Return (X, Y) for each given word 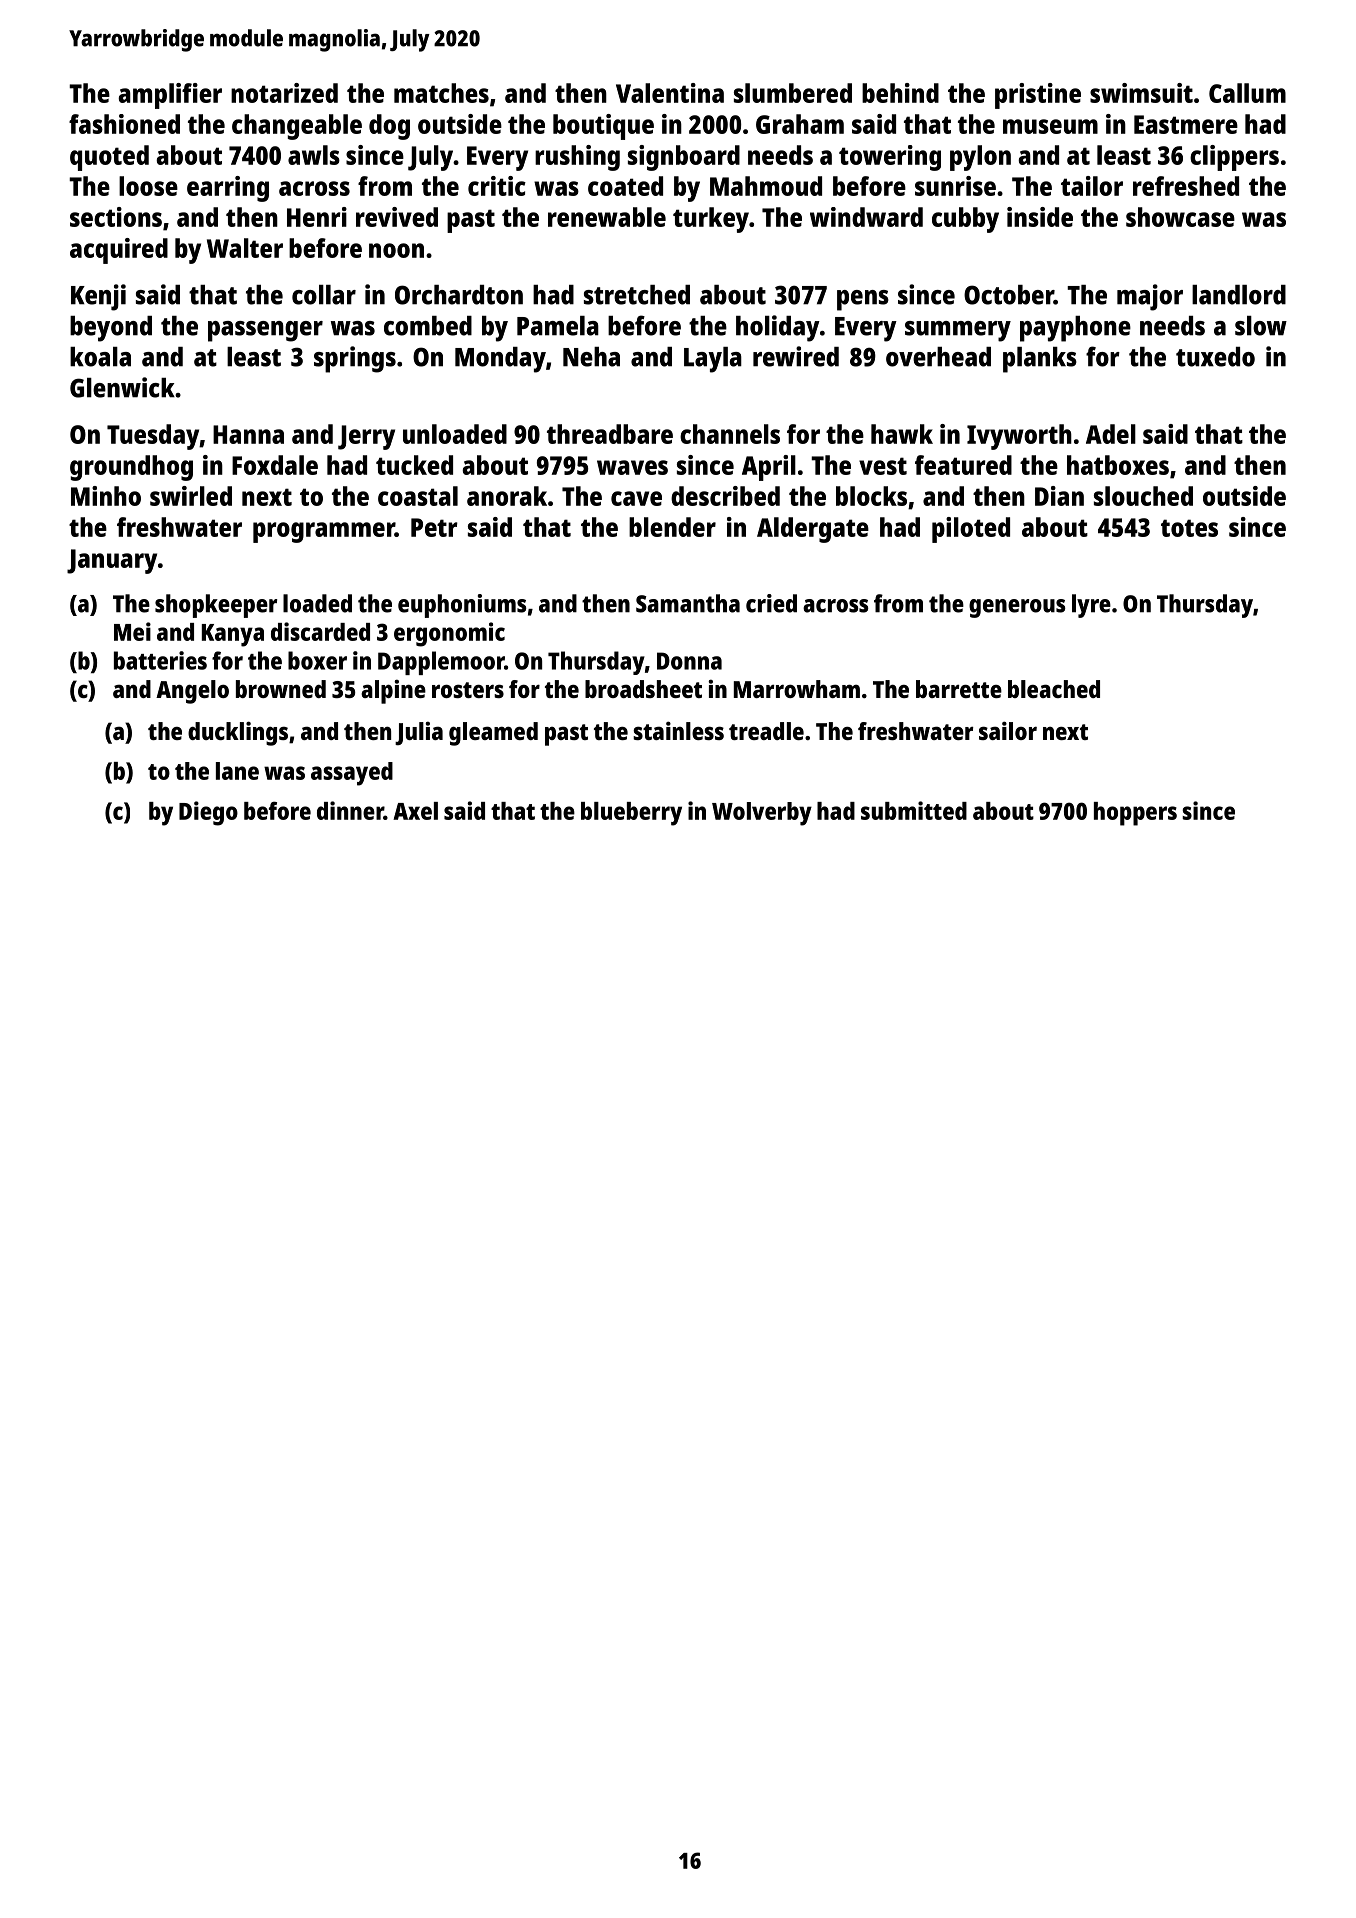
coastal (418, 496)
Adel (1111, 434)
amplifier (170, 96)
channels (730, 434)
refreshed (1186, 186)
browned (281, 689)
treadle (766, 731)
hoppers (1135, 814)
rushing (577, 158)
